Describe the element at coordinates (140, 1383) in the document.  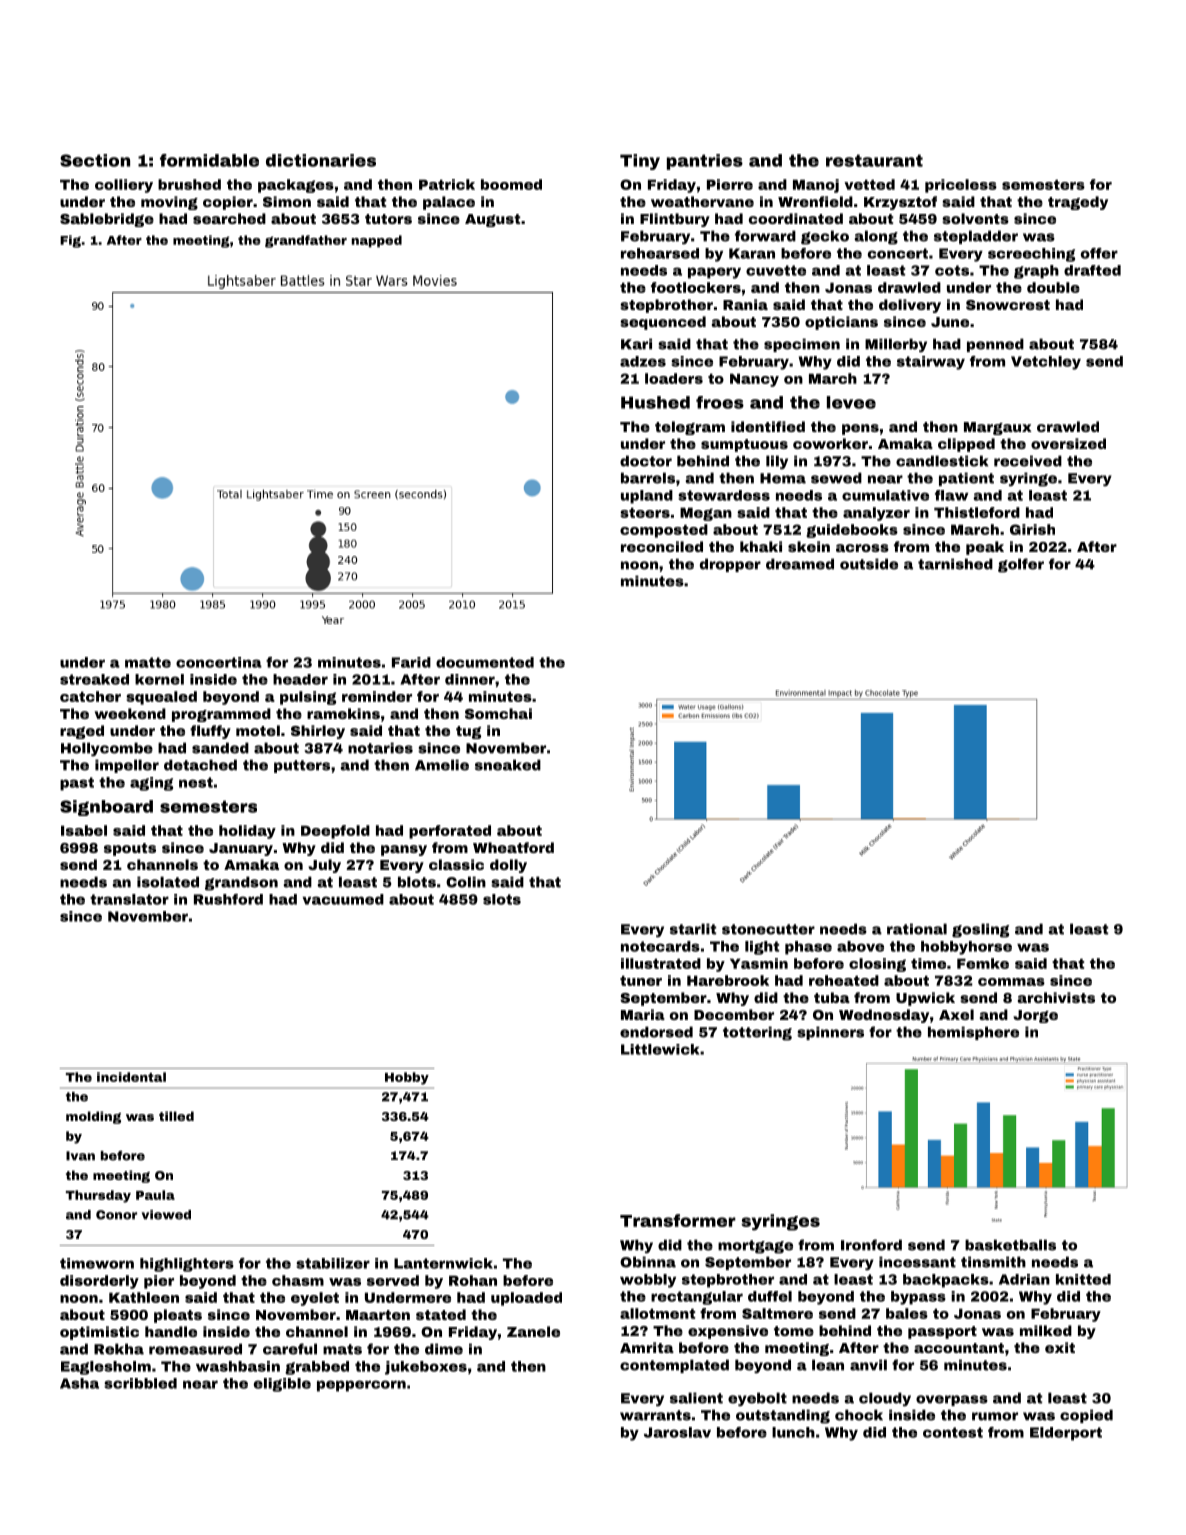
I see `scribbled` at that location.
